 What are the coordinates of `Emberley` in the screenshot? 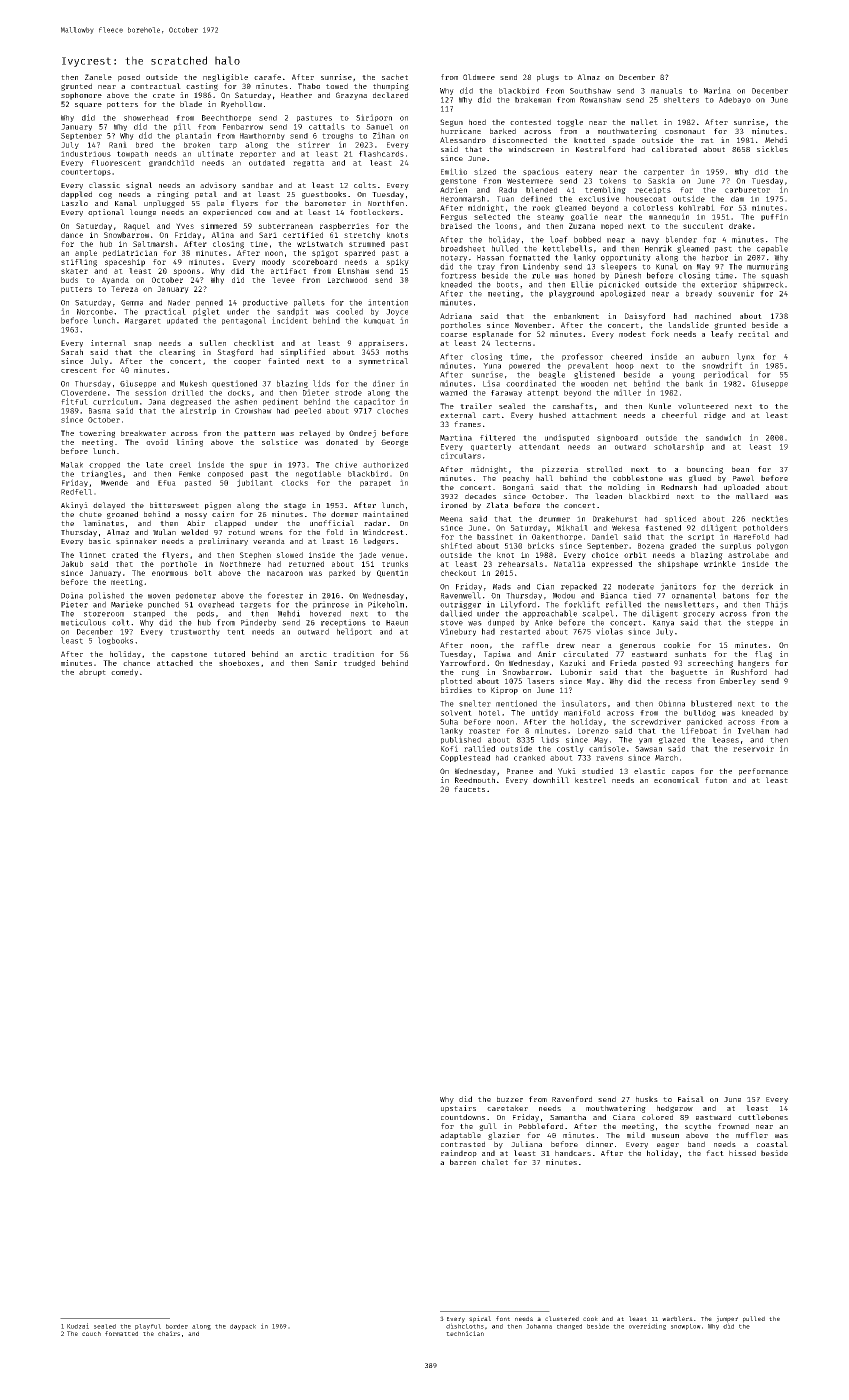 It's located at (738, 682).
